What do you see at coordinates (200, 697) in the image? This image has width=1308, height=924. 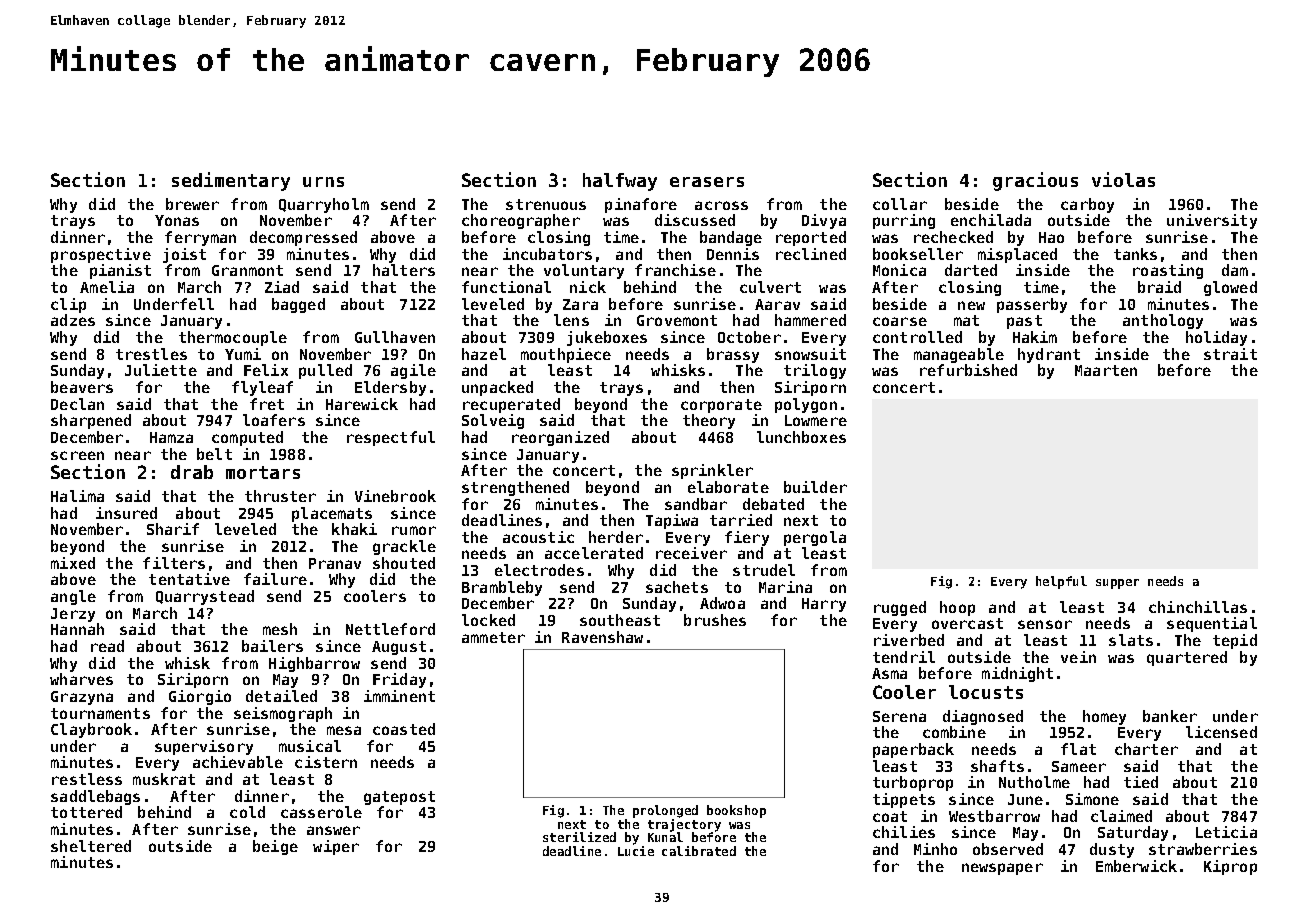 I see `Giorgio` at bounding box center [200, 697].
